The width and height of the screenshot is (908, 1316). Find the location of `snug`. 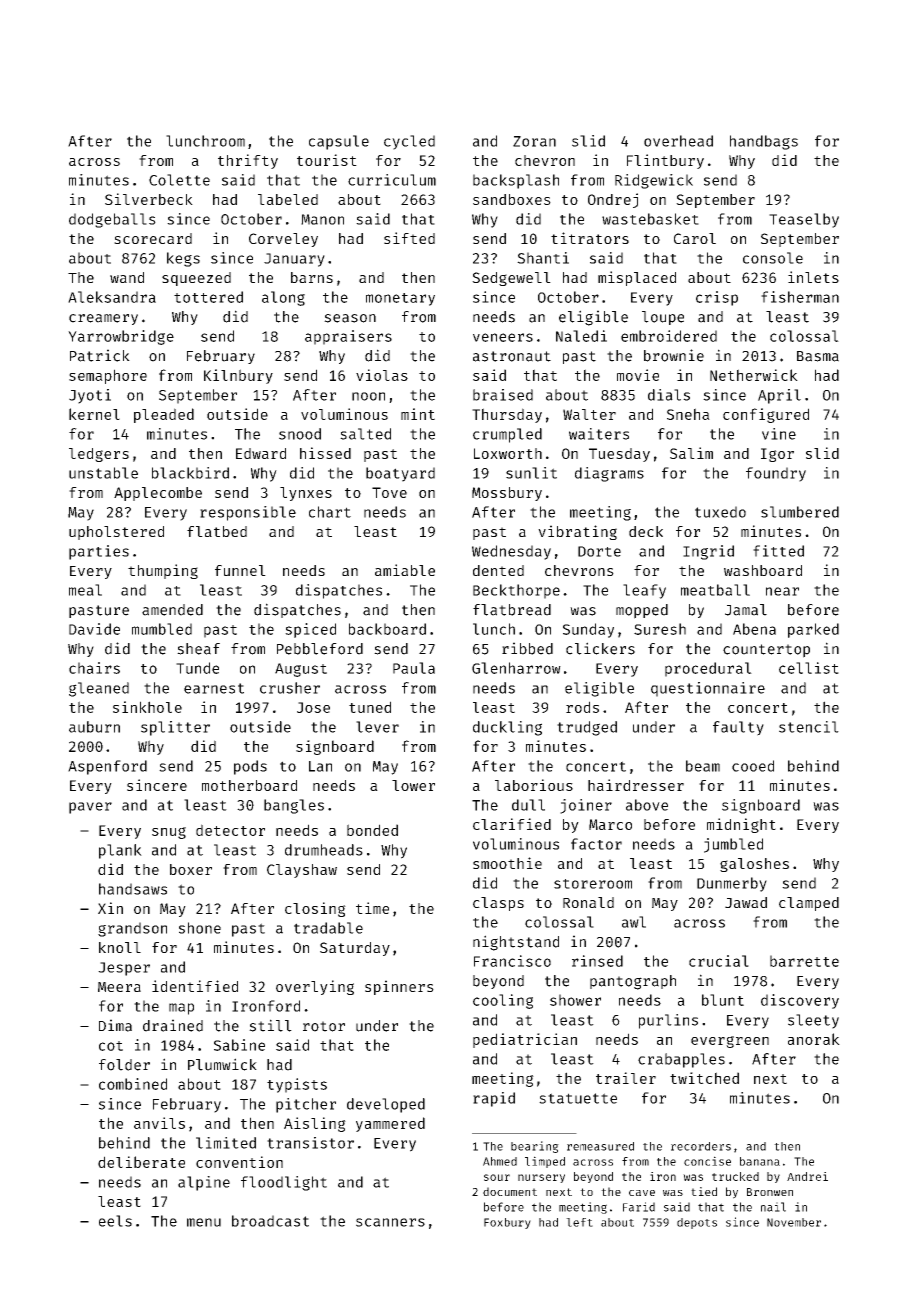

snug is located at coordinates (169, 833).
